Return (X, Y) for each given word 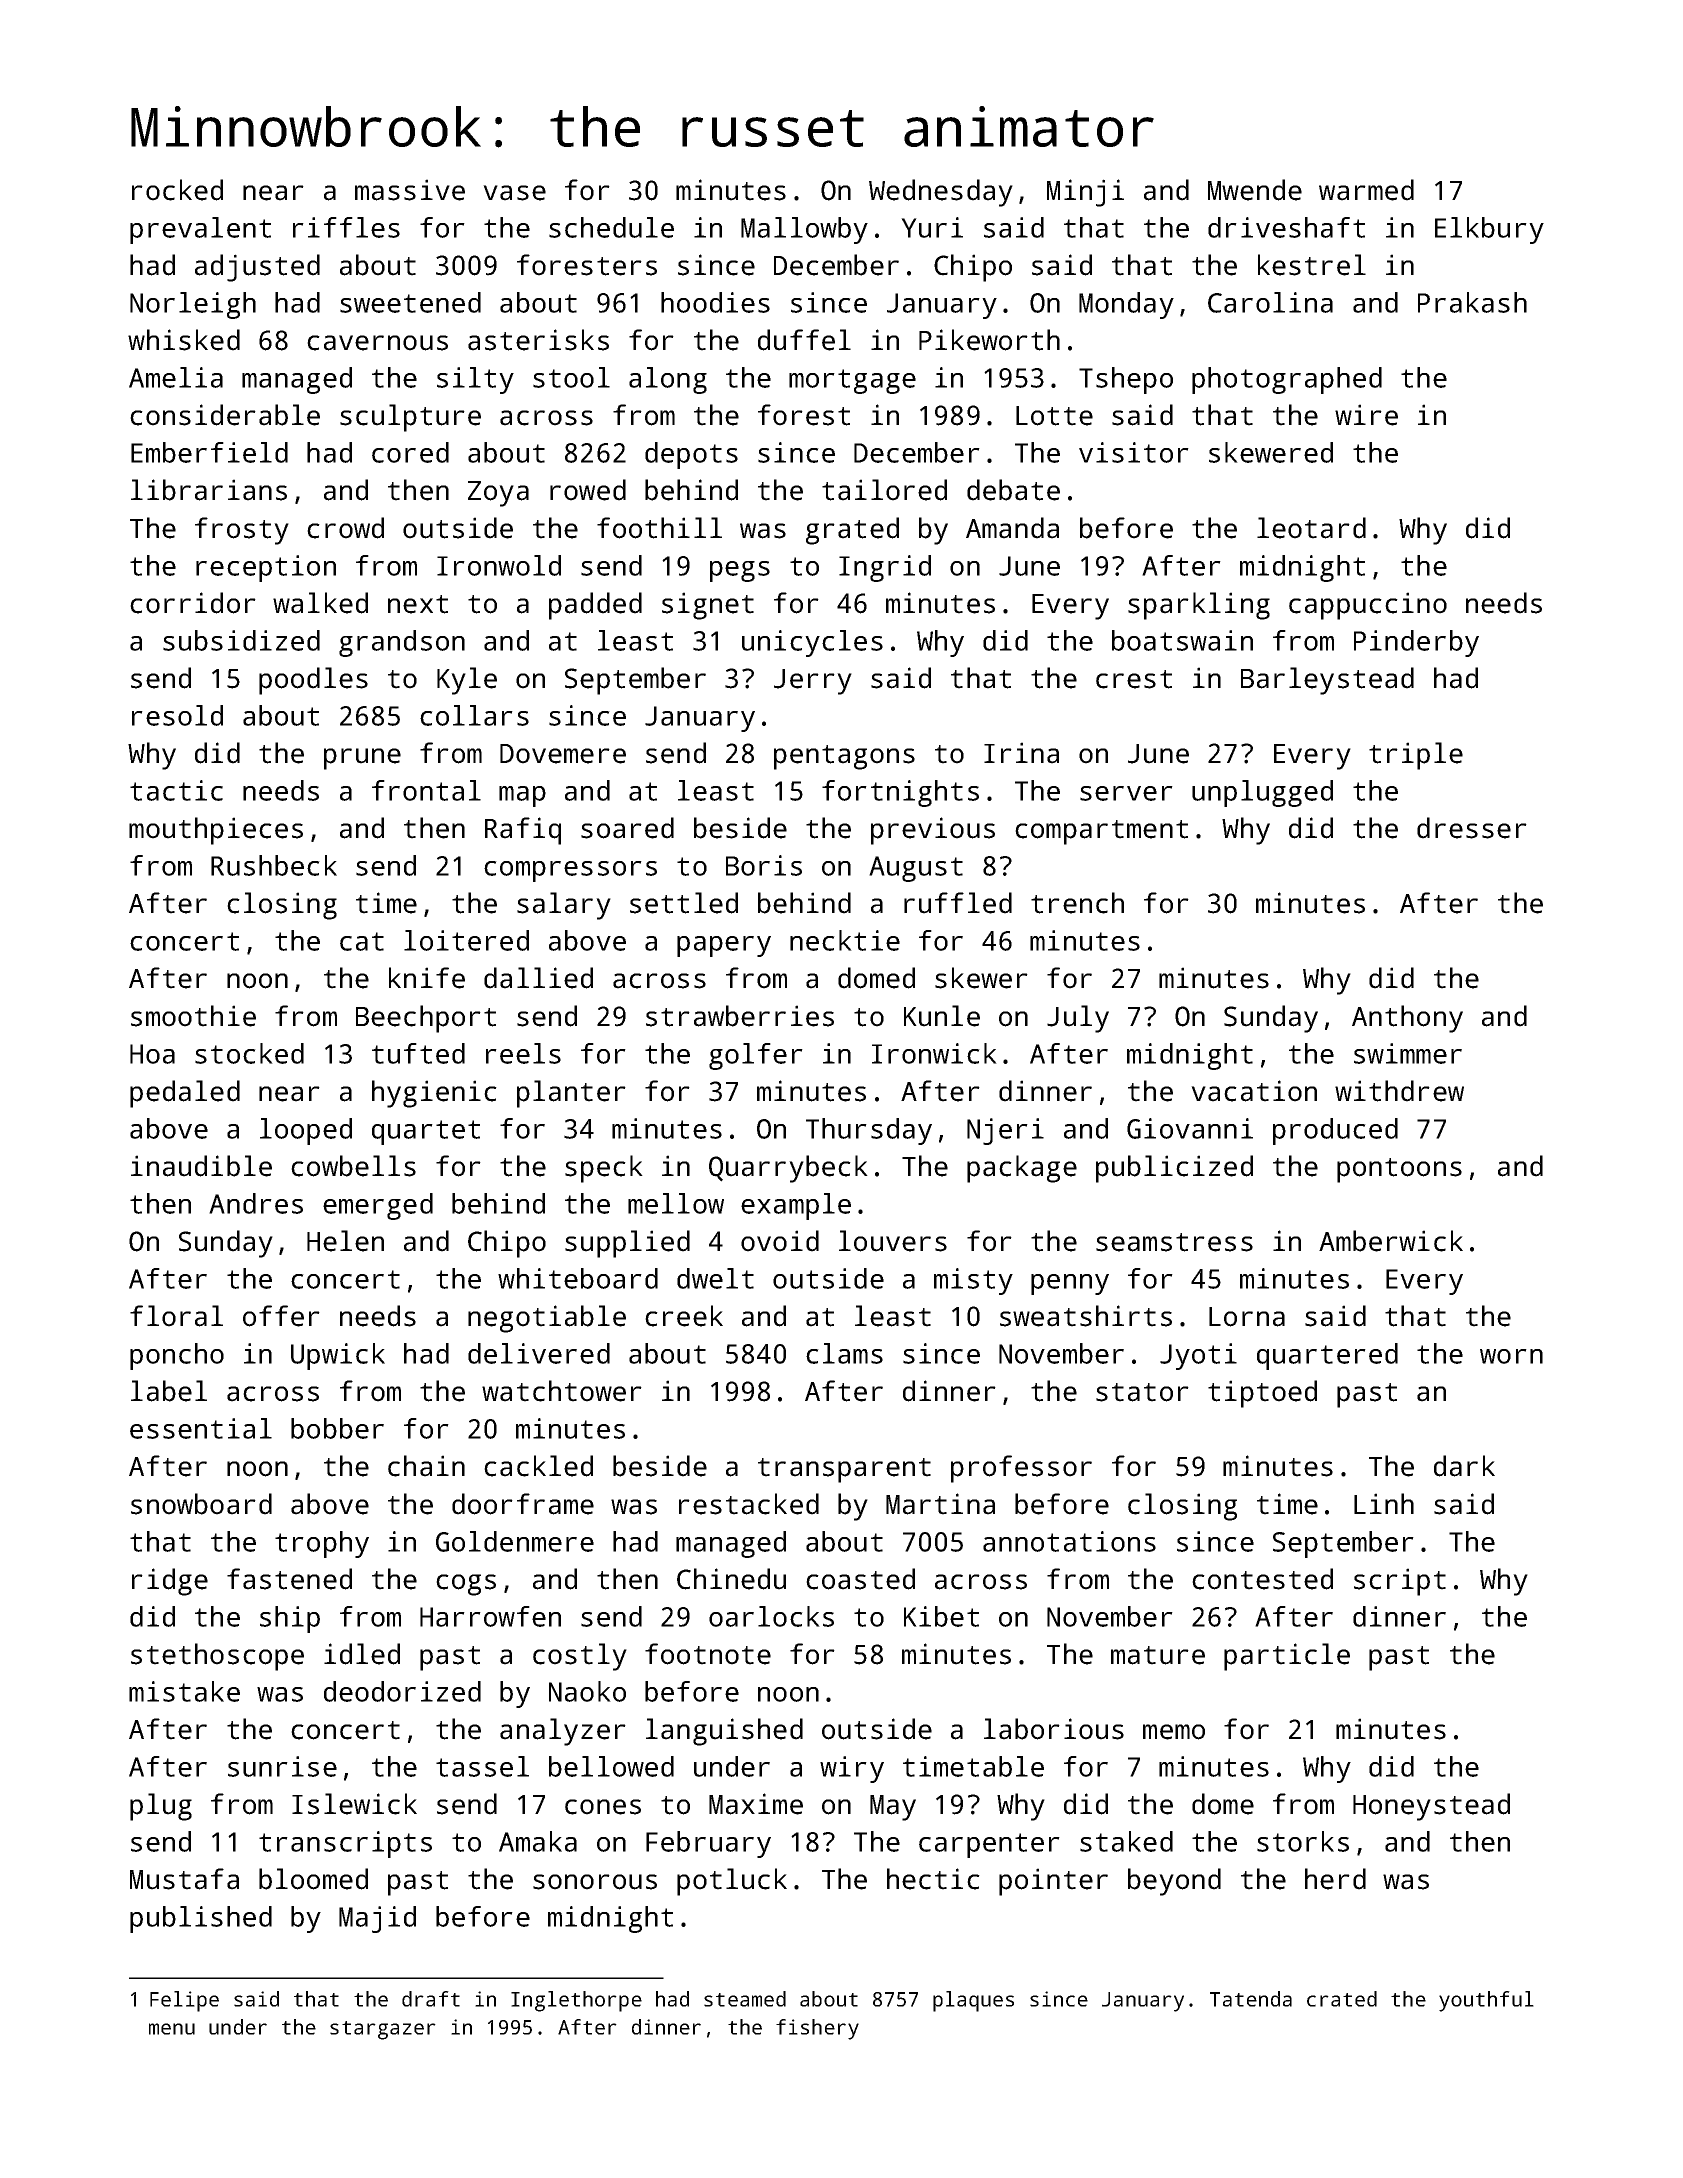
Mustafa (184, 1879)
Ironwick (934, 1053)
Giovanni (1190, 1128)
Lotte (1054, 416)
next (418, 604)
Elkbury (1489, 230)
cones (603, 1807)
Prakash (1472, 302)
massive (410, 190)
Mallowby (804, 230)
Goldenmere (515, 1541)
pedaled (185, 1094)
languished (724, 1732)
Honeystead (1431, 1807)
